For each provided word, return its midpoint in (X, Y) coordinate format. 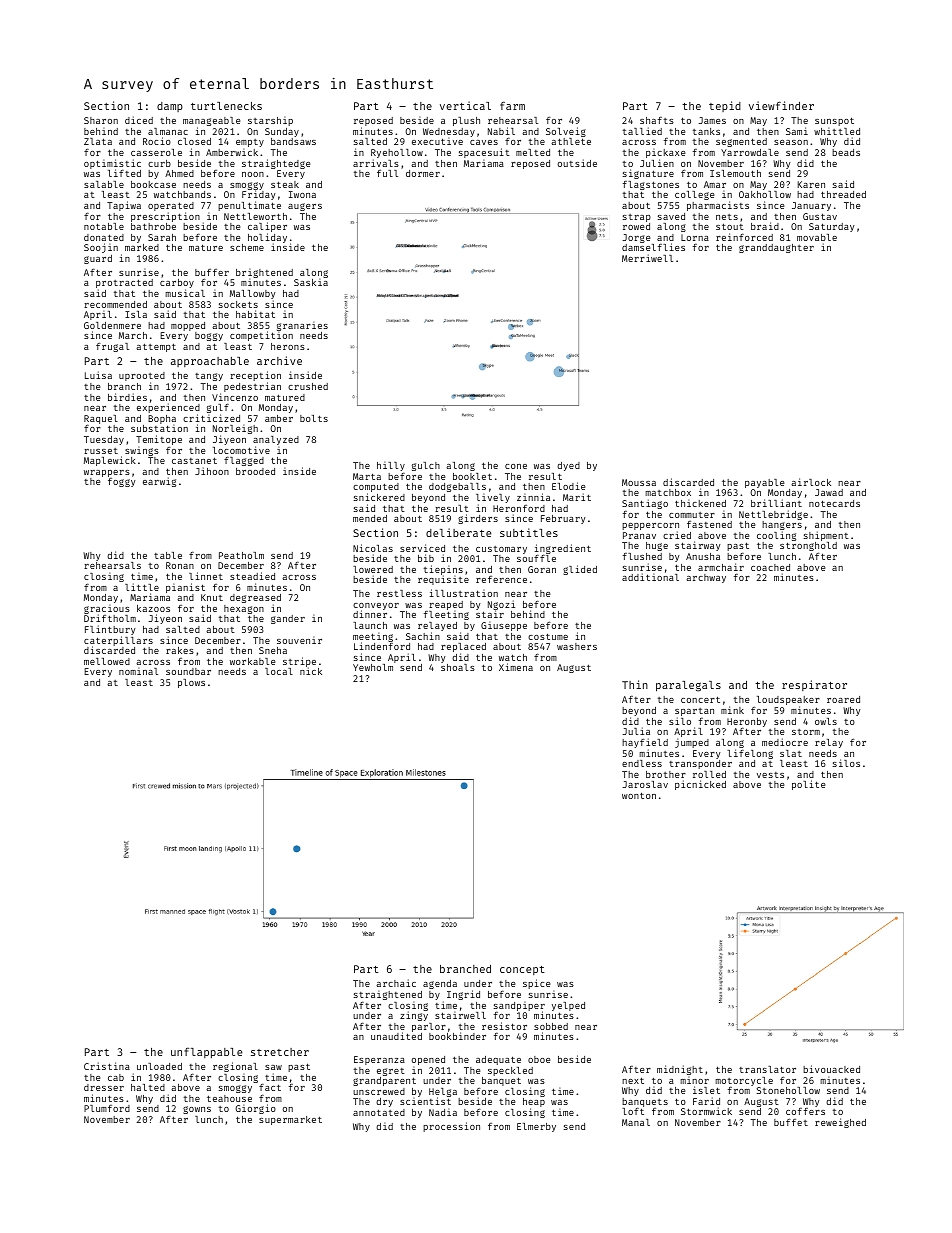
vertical (465, 105)
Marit (577, 497)
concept (522, 970)
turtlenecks (226, 106)
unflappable (206, 1053)
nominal (138, 671)
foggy (122, 482)
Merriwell (647, 258)
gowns (197, 1110)
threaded (843, 194)
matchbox (668, 492)
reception (255, 376)
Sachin (423, 636)
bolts (314, 418)
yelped (568, 1006)
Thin (635, 684)
